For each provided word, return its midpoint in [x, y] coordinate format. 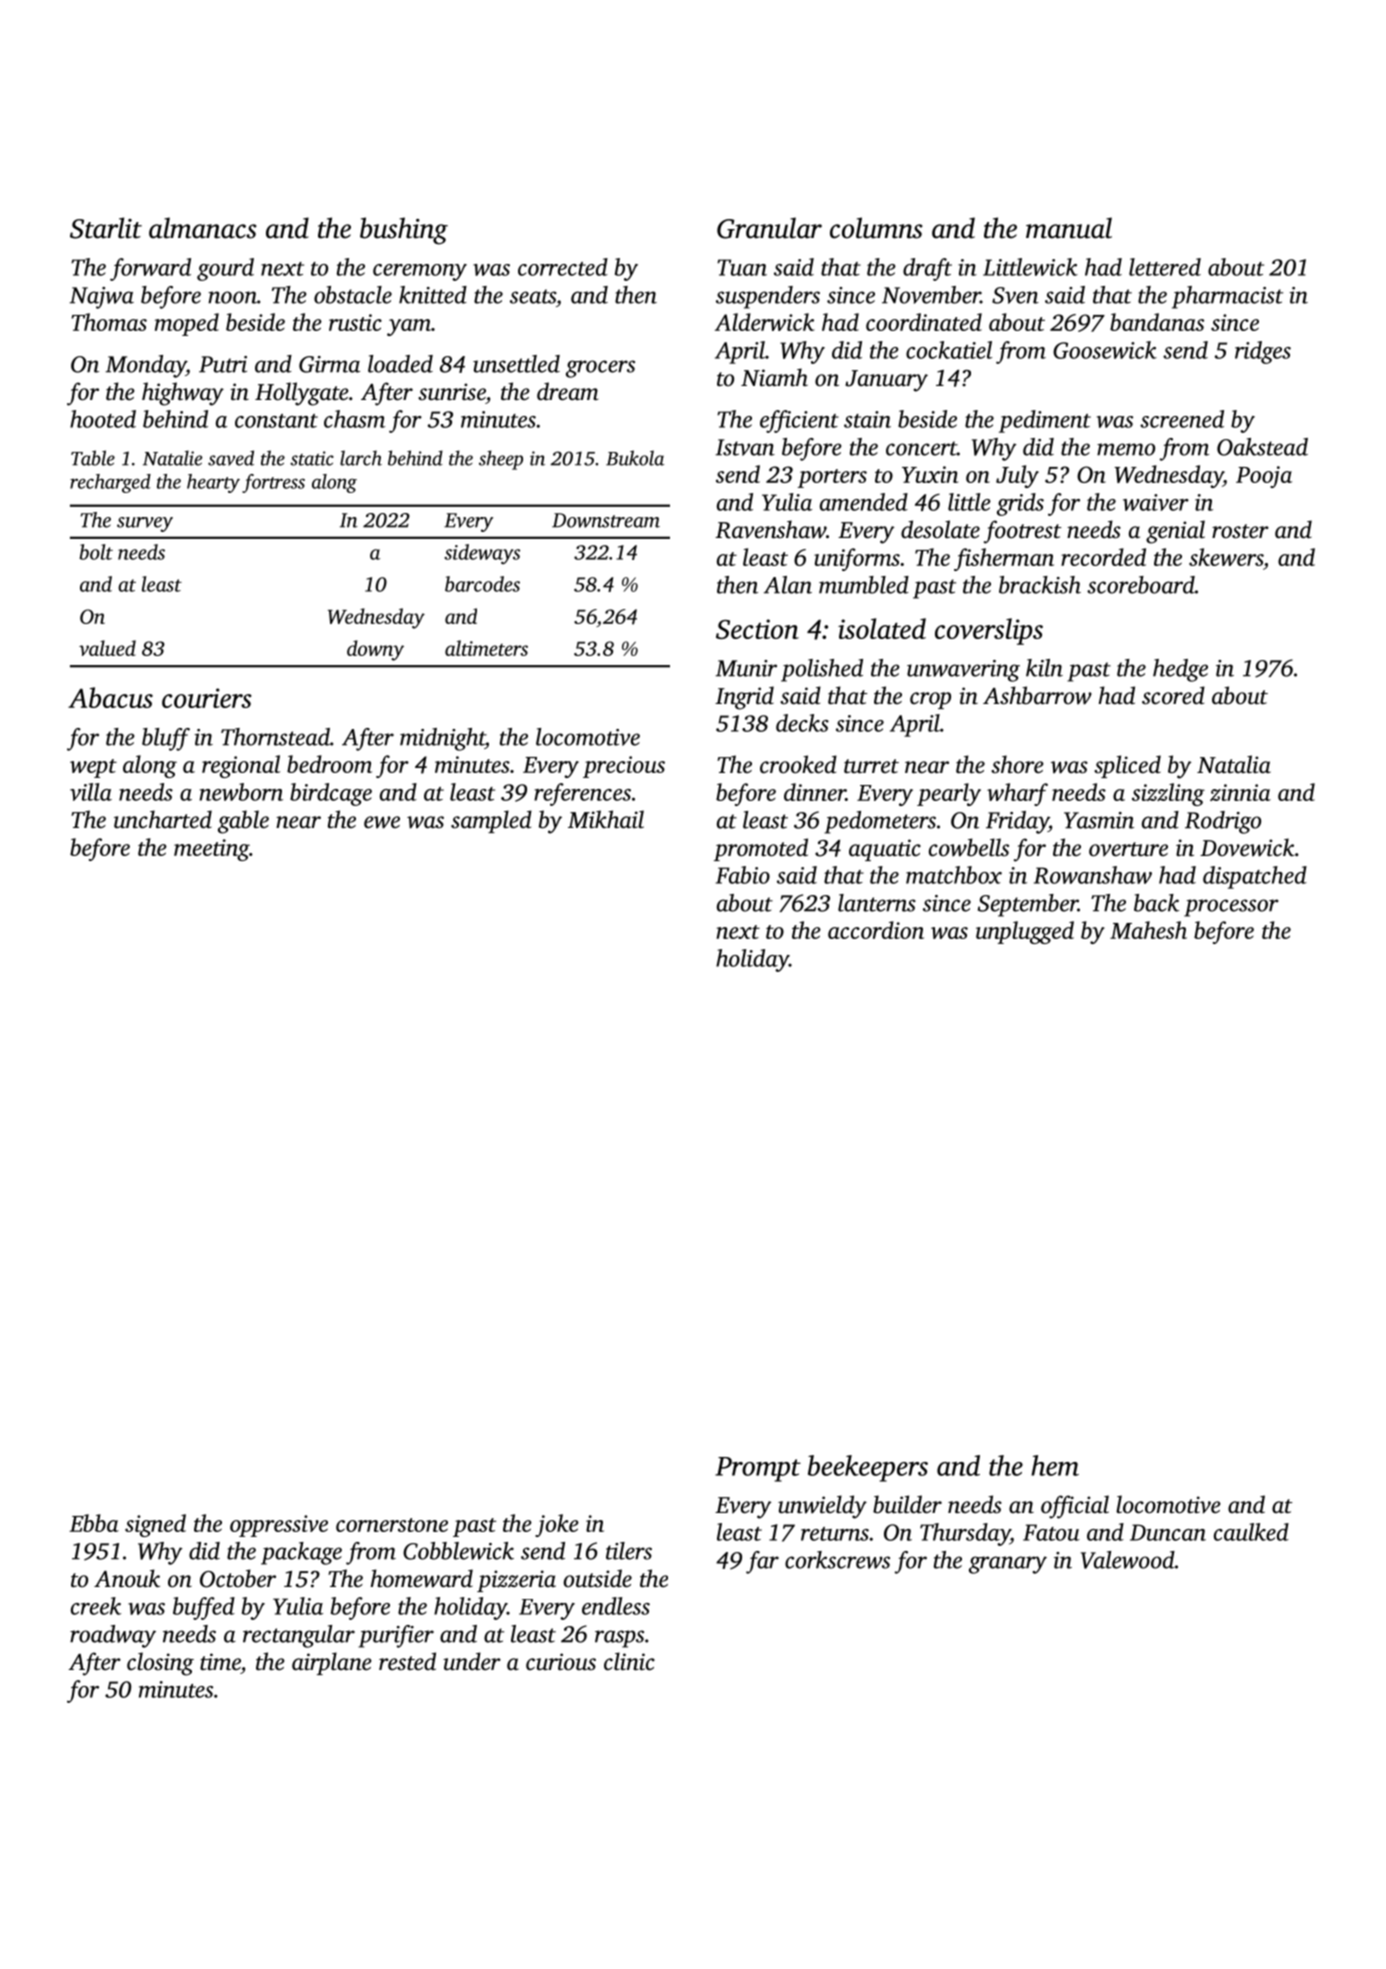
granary [1008, 1565]
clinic [629, 1661]
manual [1069, 228]
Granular [769, 228]
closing [160, 1664]
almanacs [203, 228]
